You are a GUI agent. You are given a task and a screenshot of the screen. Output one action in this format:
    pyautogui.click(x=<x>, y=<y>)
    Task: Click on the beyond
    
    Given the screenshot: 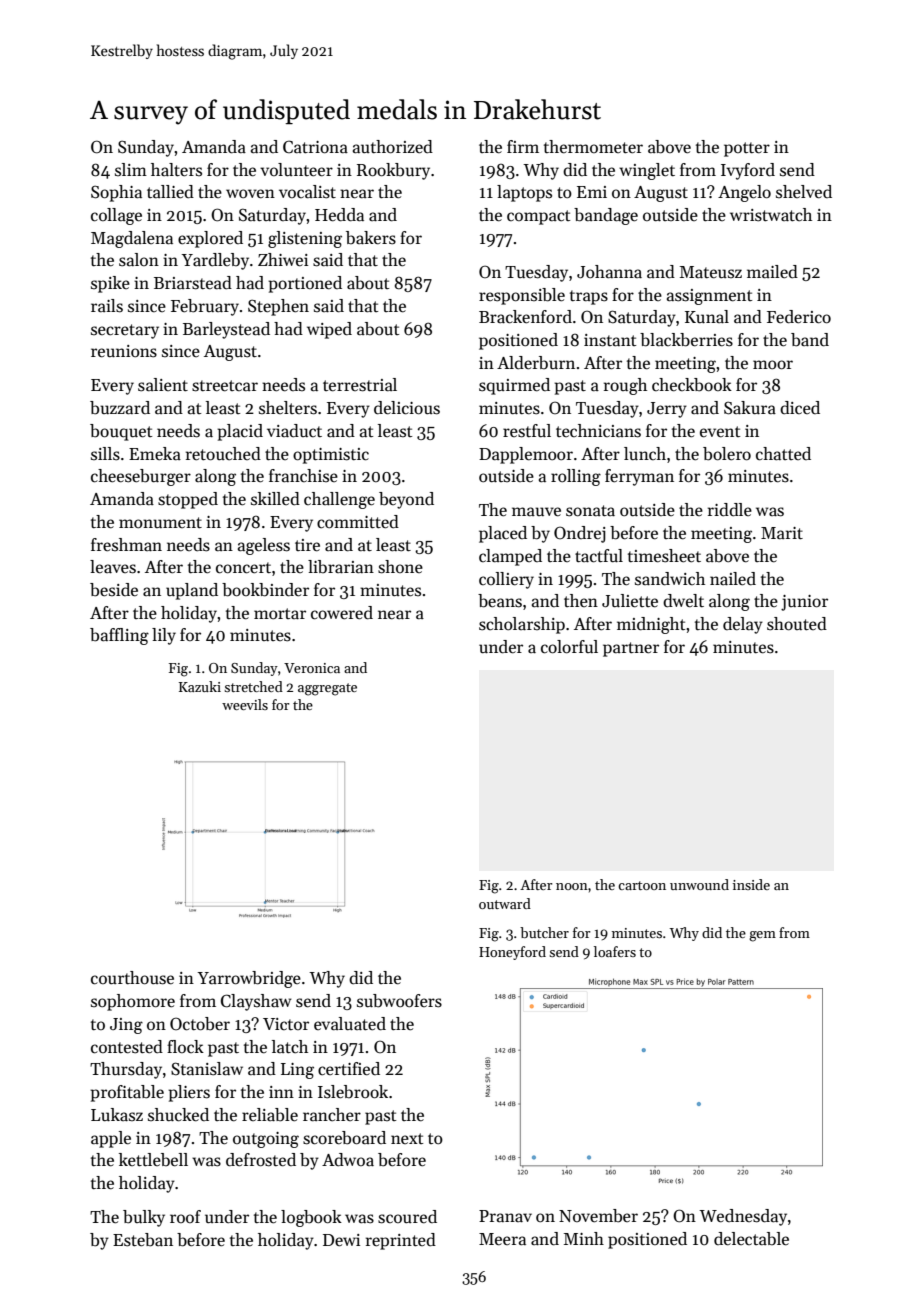 What is the action you would take?
    pyautogui.click(x=406, y=500)
